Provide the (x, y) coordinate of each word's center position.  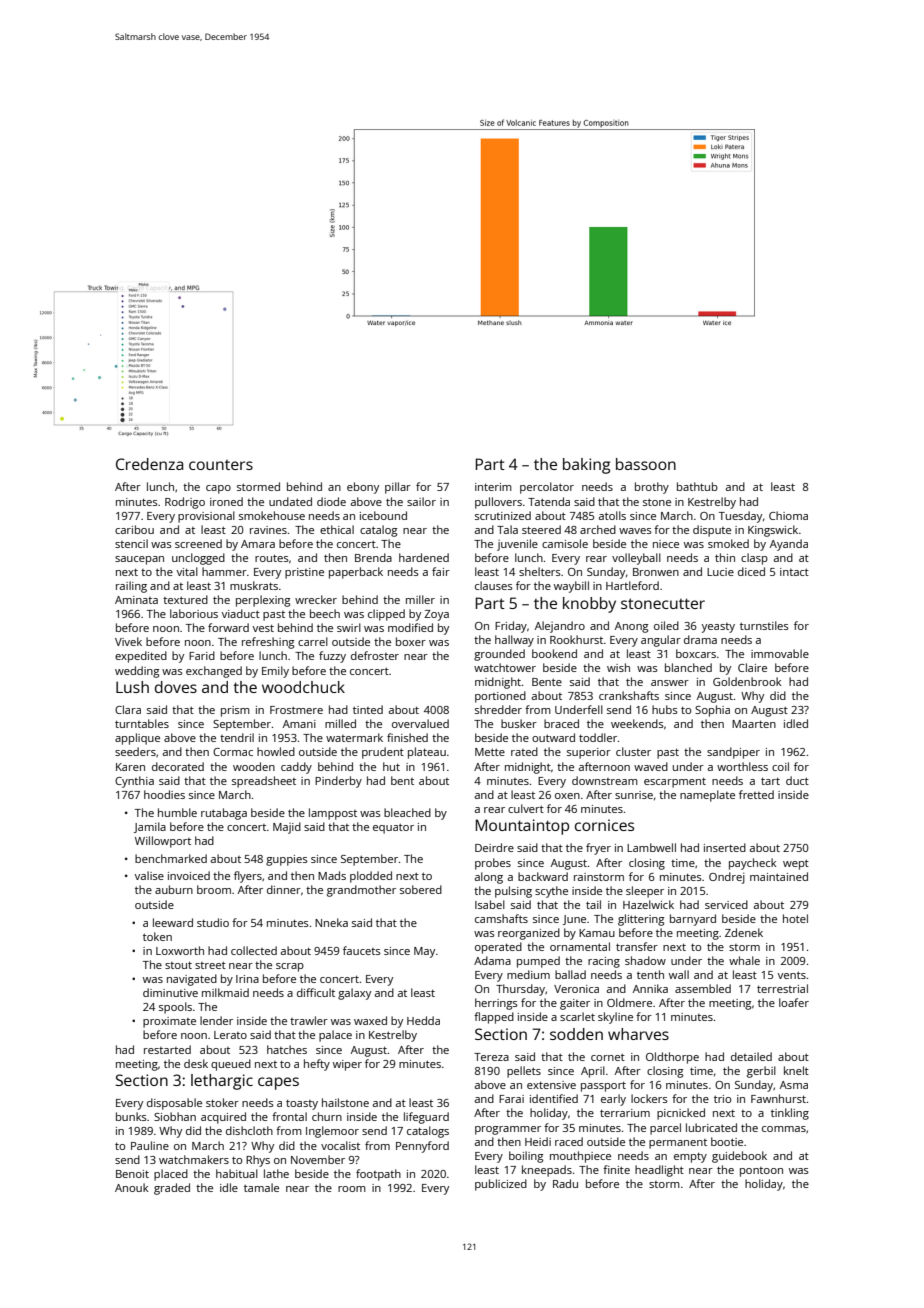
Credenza (149, 464)
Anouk (131, 1187)
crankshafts (629, 695)
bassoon (646, 464)
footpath (378, 1175)
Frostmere (296, 710)
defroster (375, 655)
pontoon (761, 1172)
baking (586, 466)
